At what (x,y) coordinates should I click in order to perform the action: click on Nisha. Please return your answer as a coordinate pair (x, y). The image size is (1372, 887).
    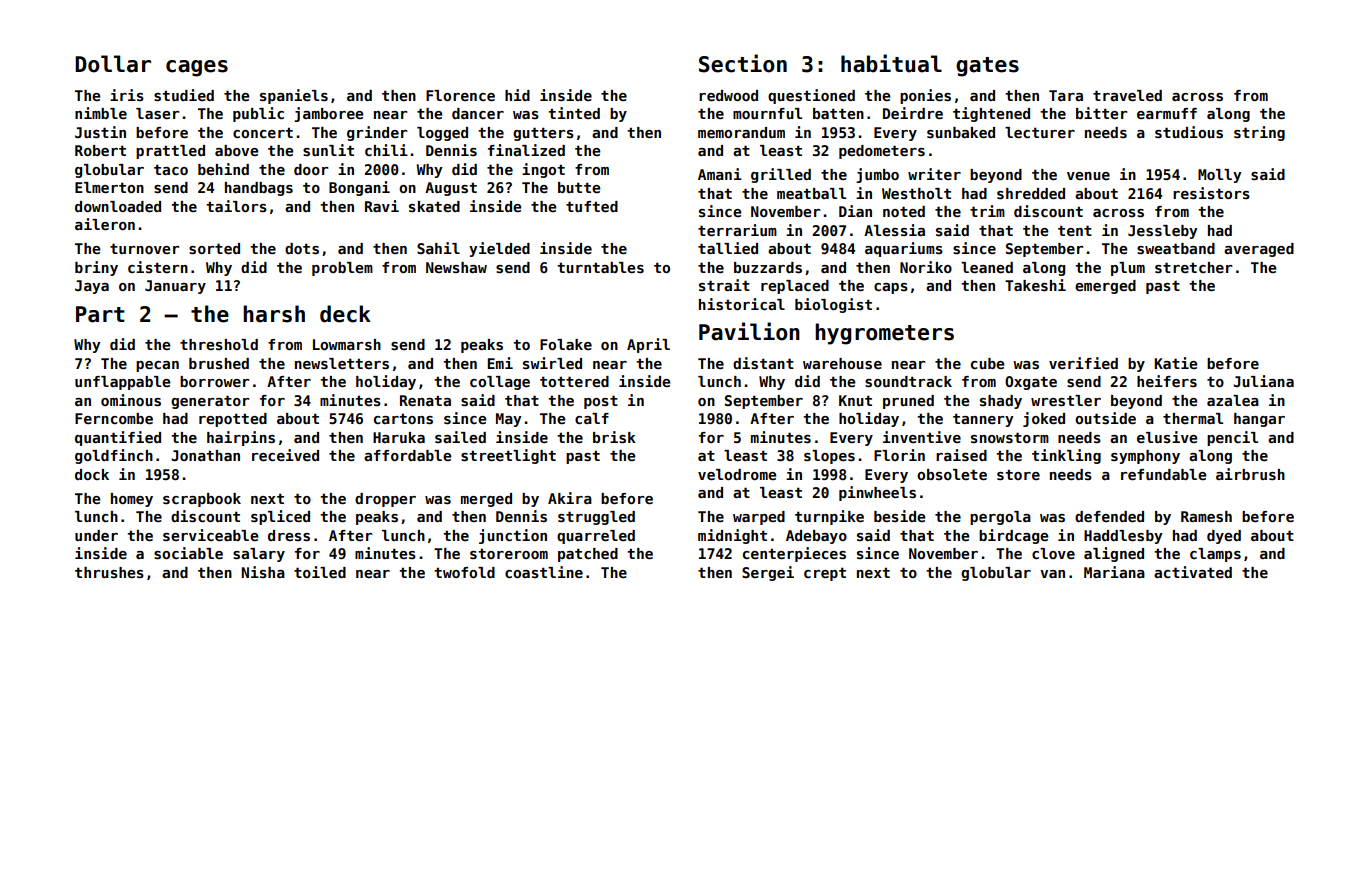
    Looking at the image, I should click on (263, 572).
